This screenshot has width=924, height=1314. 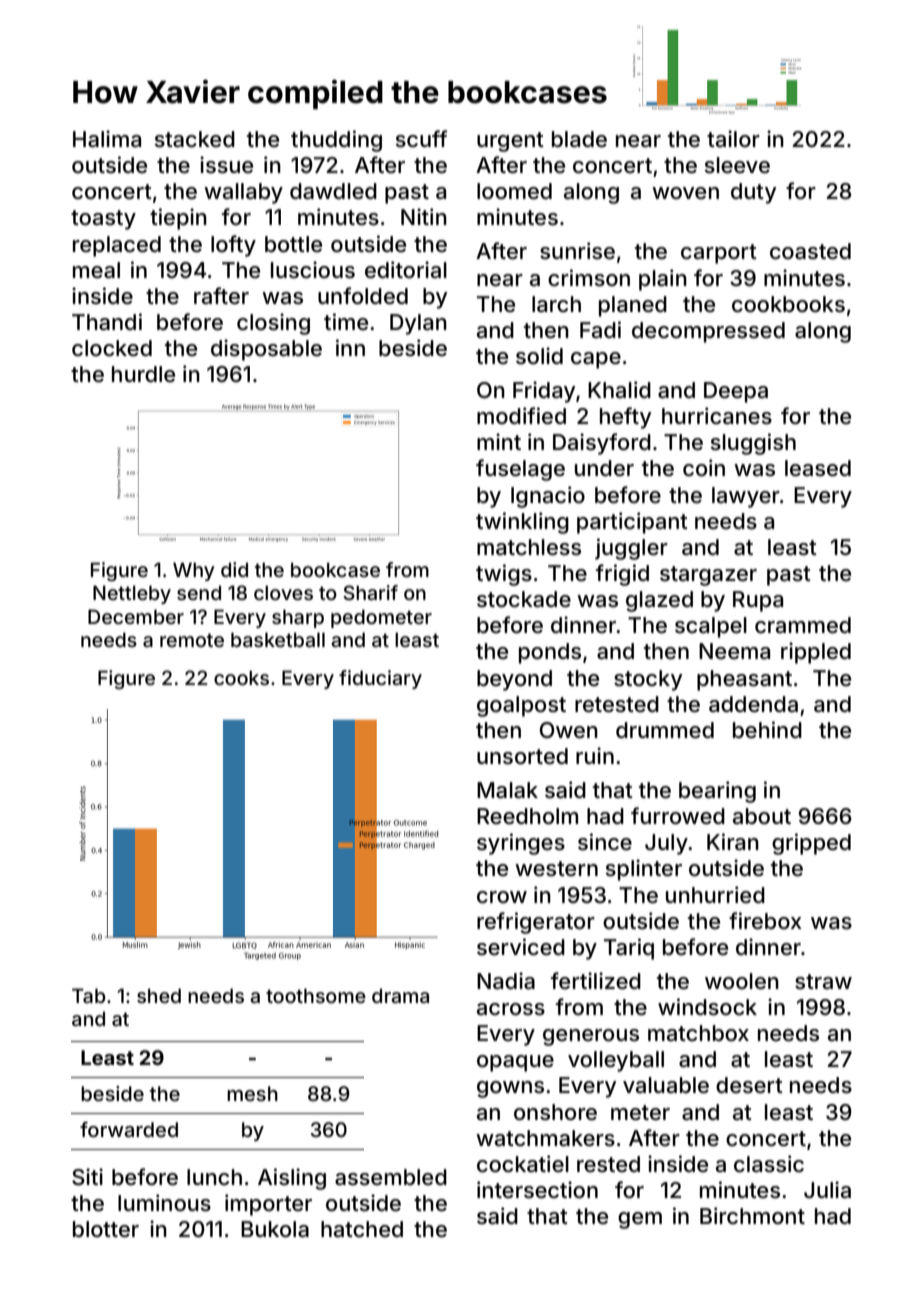 I want to click on shed, so click(x=159, y=995).
